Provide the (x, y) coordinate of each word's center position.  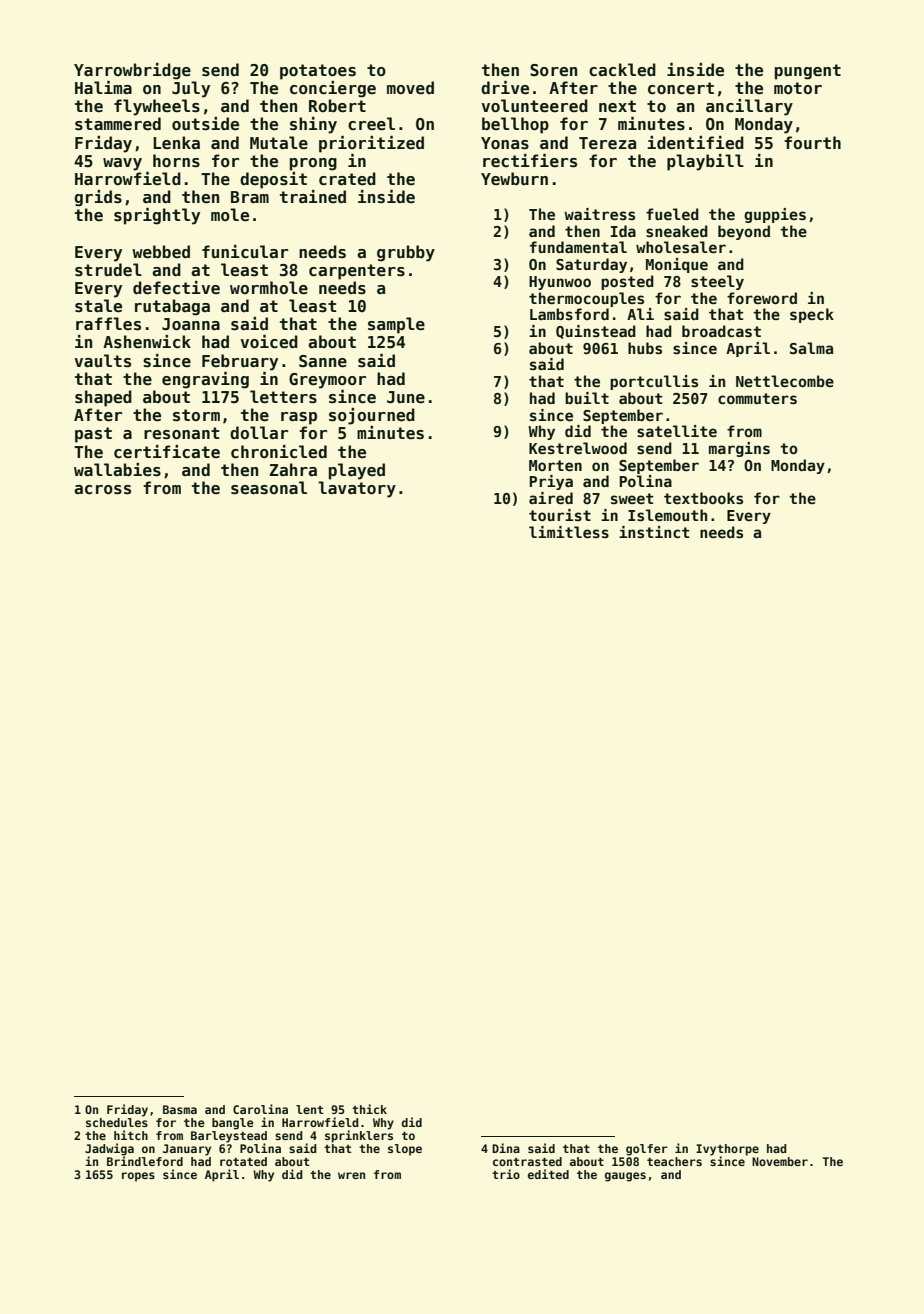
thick (369, 1109)
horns (176, 161)
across (102, 490)
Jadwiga (109, 1149)
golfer (647, 1150)
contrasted (527, 1161)
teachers (674, 1161)
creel (371, 124)
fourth (812, 142)
